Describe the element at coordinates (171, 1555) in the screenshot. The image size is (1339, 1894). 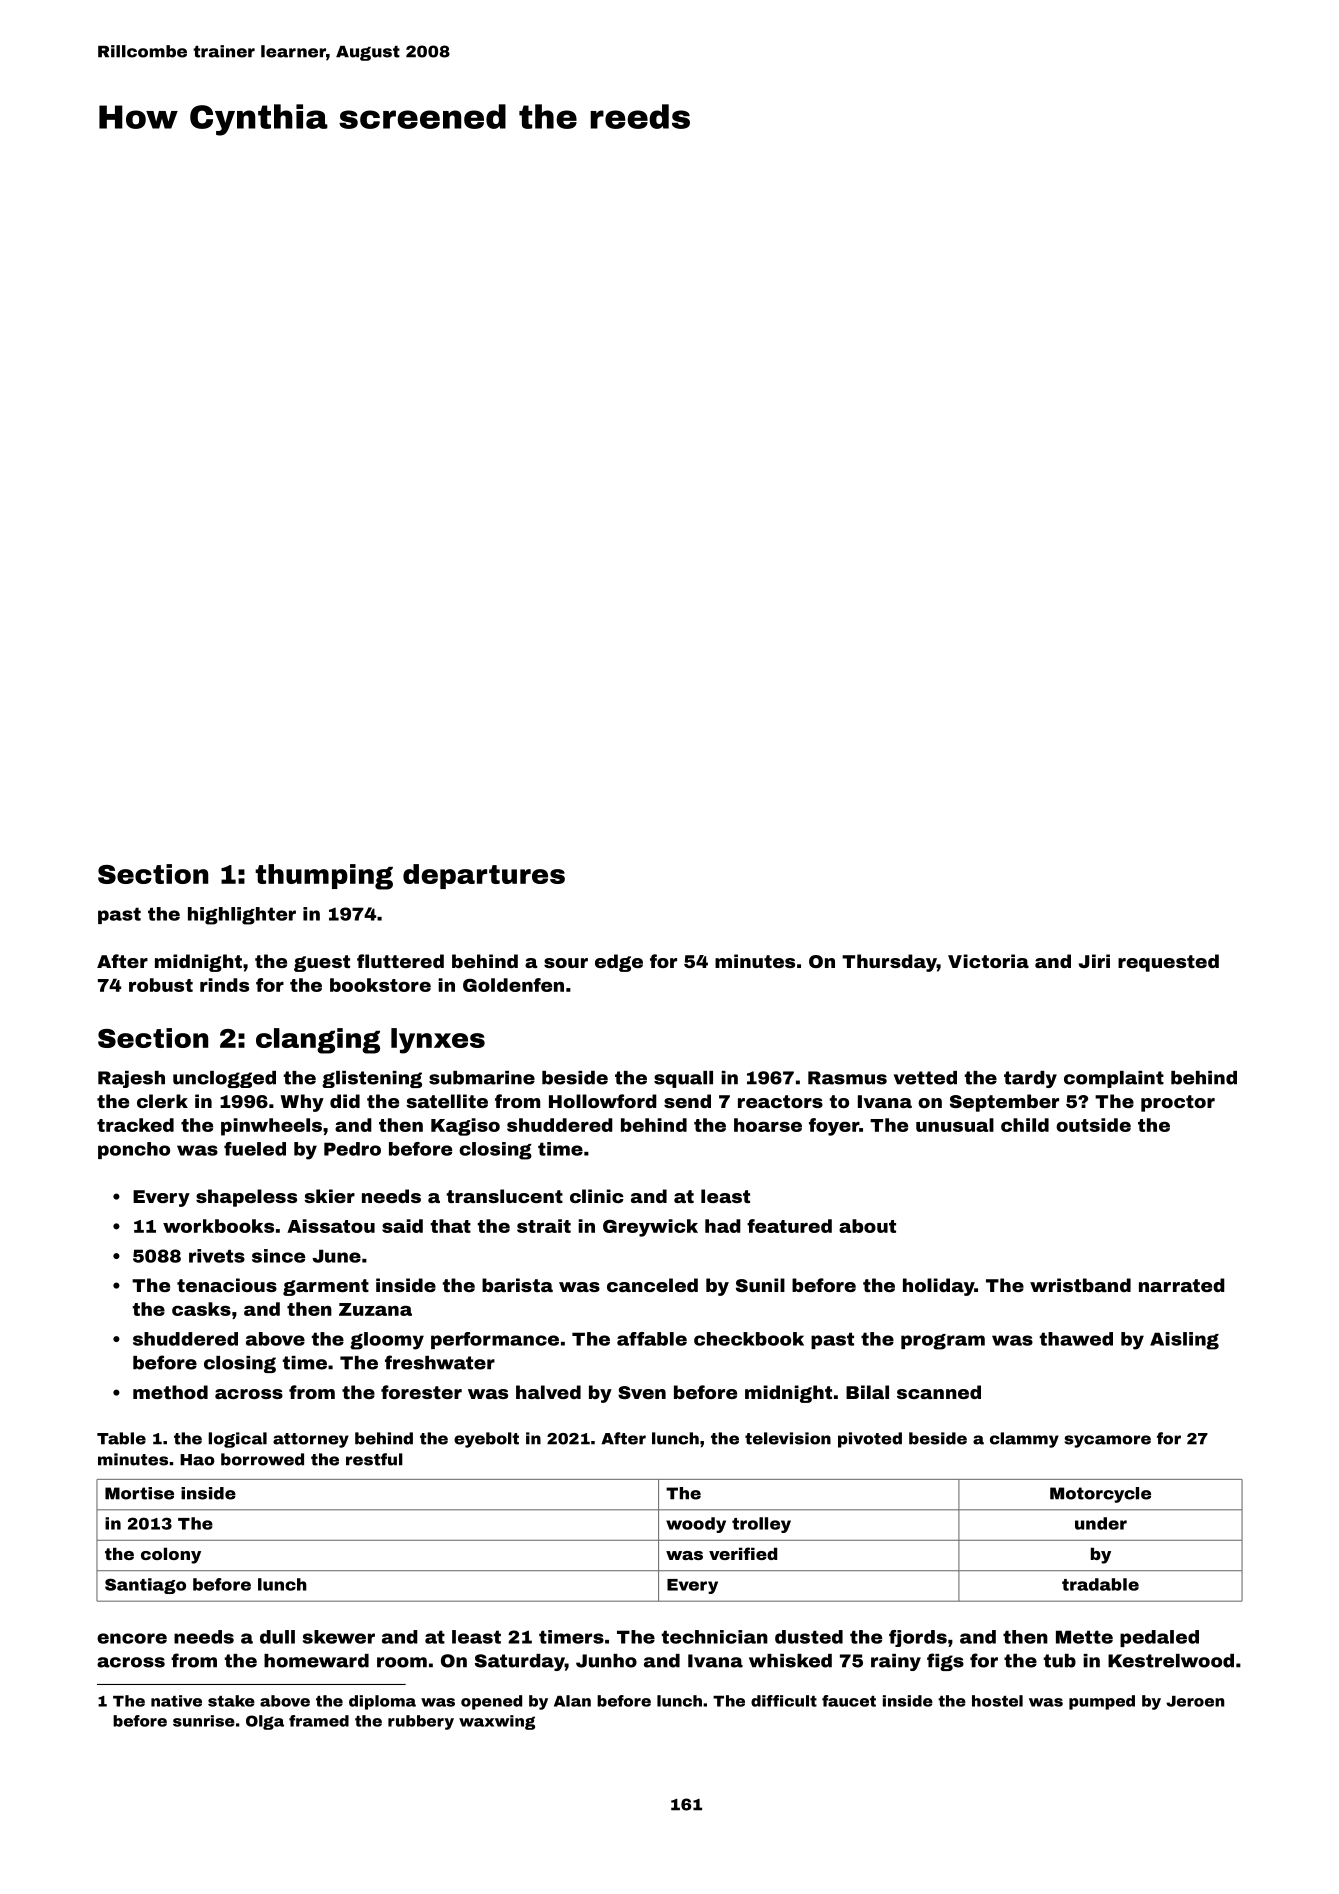
I see `colony` at that location.
